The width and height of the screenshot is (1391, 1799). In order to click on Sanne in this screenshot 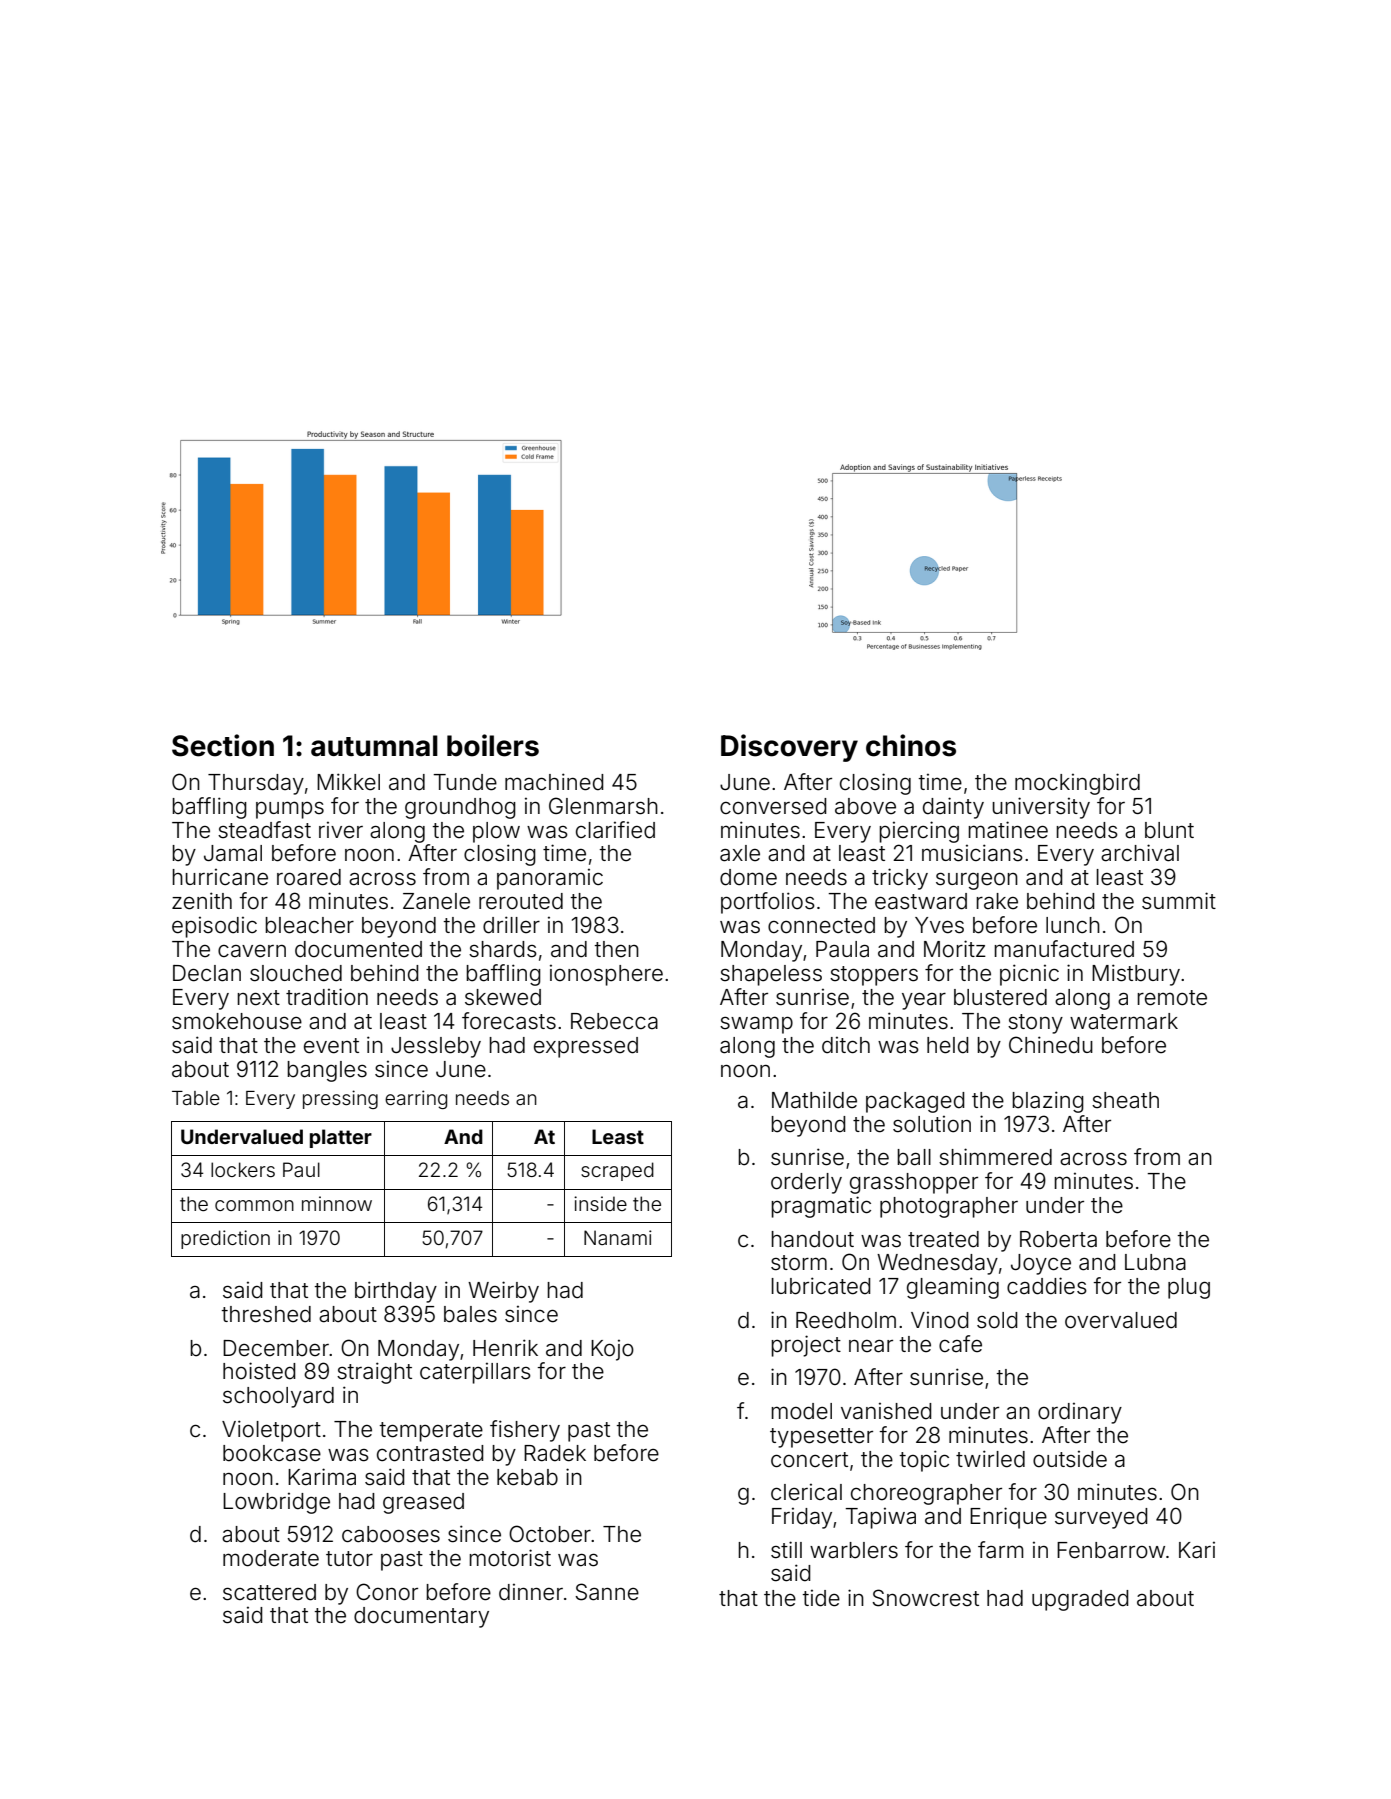, I will do `click(607, 1592)`.
